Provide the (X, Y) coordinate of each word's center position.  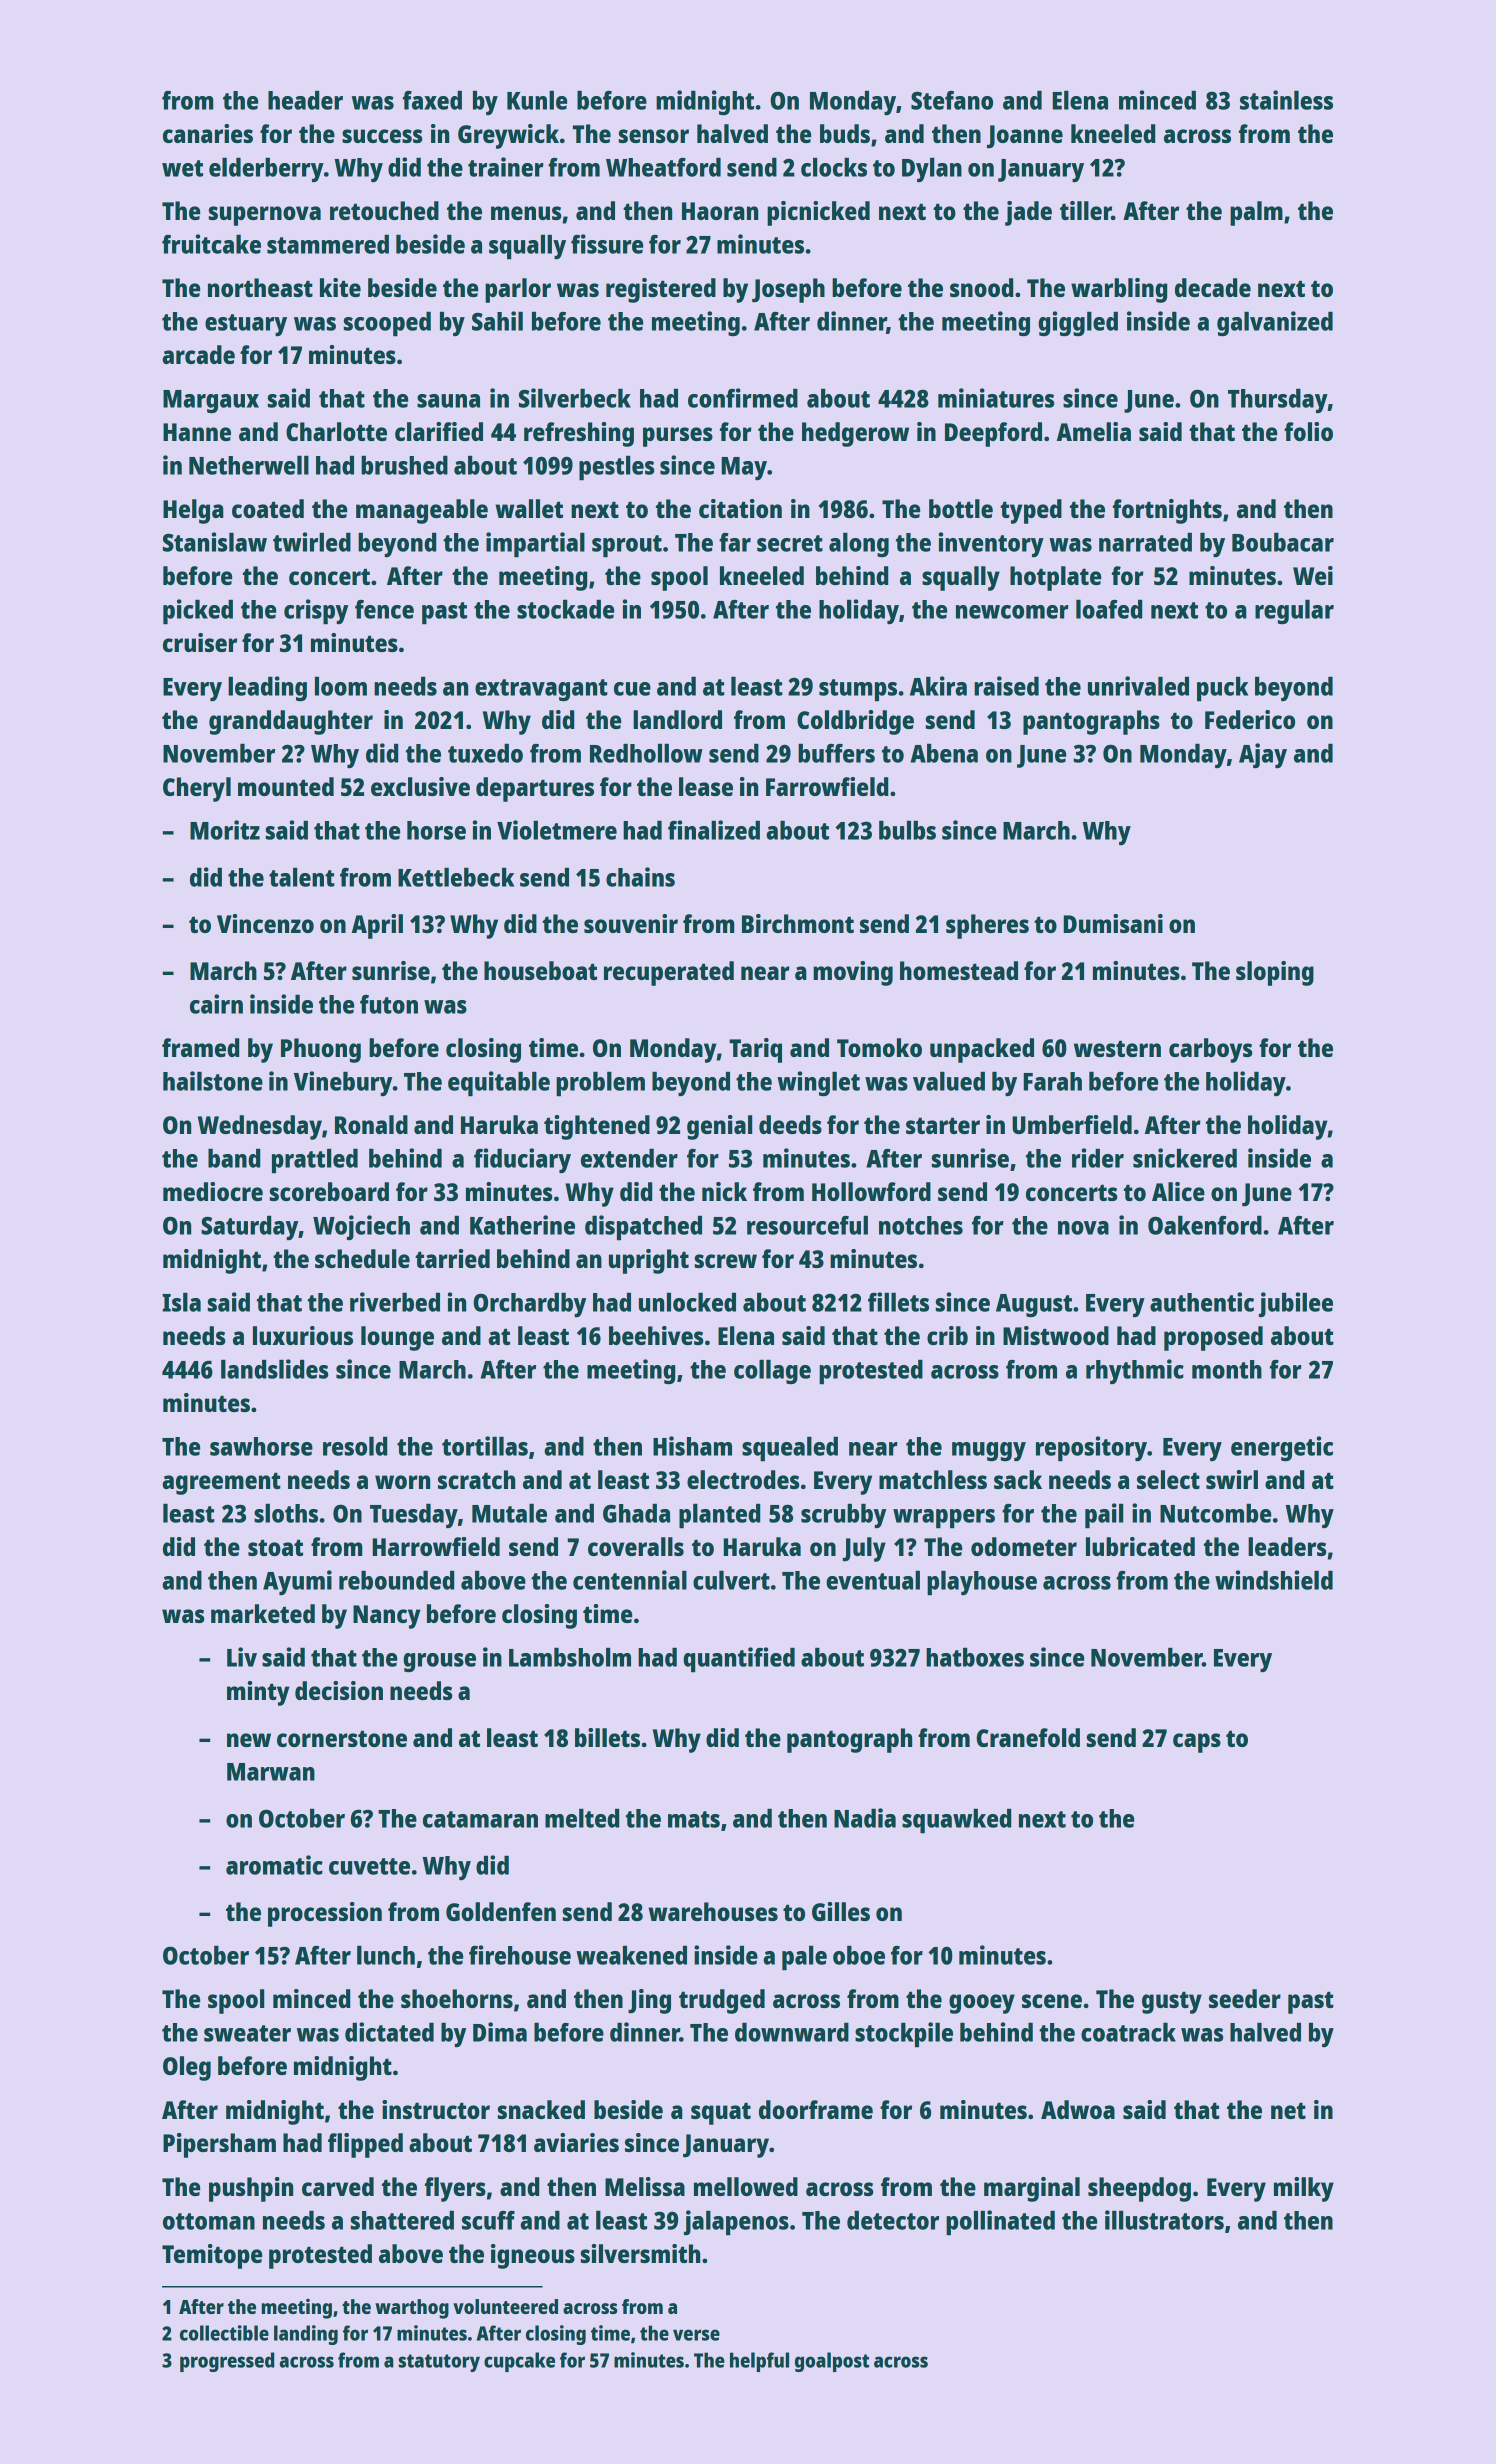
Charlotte (336, 431)
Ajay (1263, 755)
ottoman (209, 2221)
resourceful (807, 1225)
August (1034, 1305)
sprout (627, 546)
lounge (397, 1338)
